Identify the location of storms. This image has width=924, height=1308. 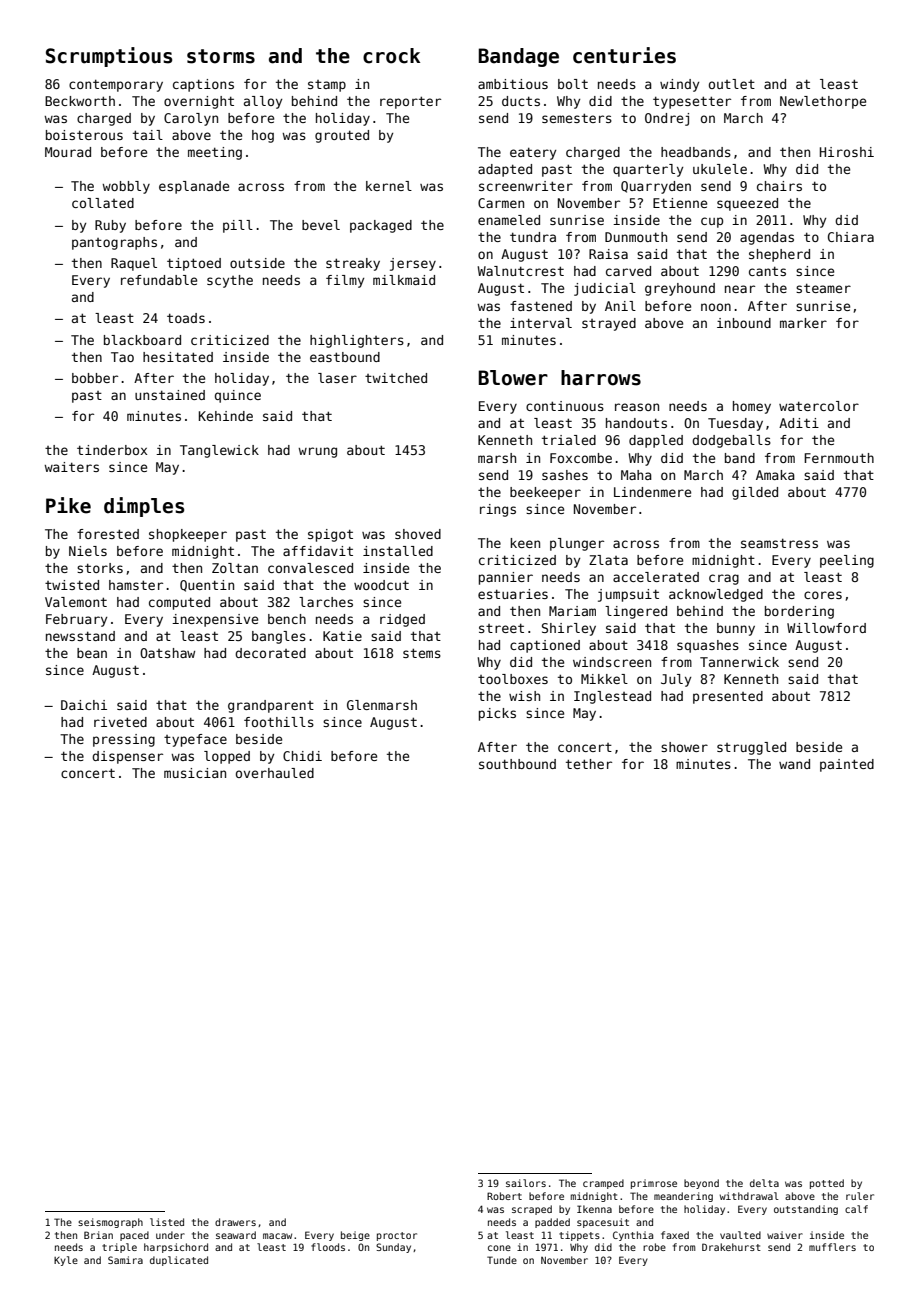
(221, 56).
